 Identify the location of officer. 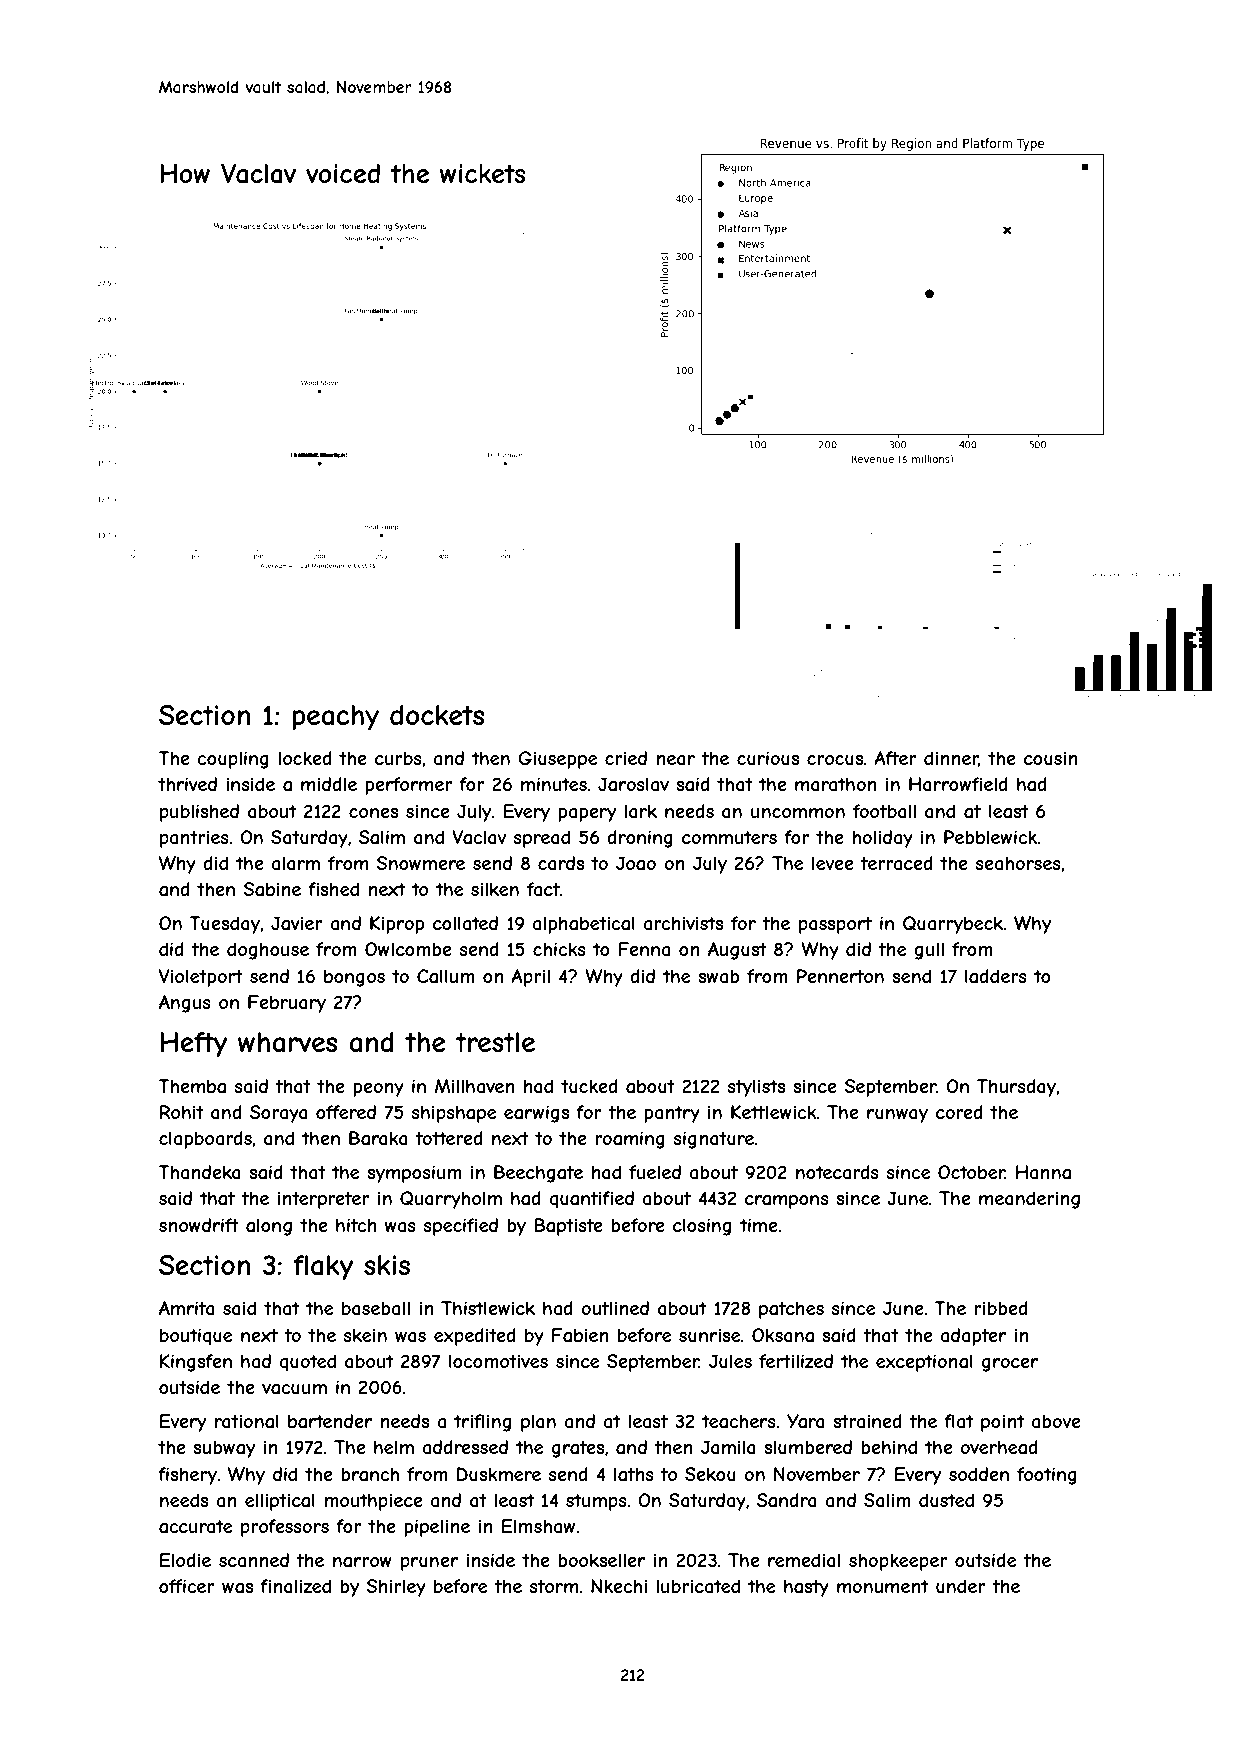
(187, 1586).
